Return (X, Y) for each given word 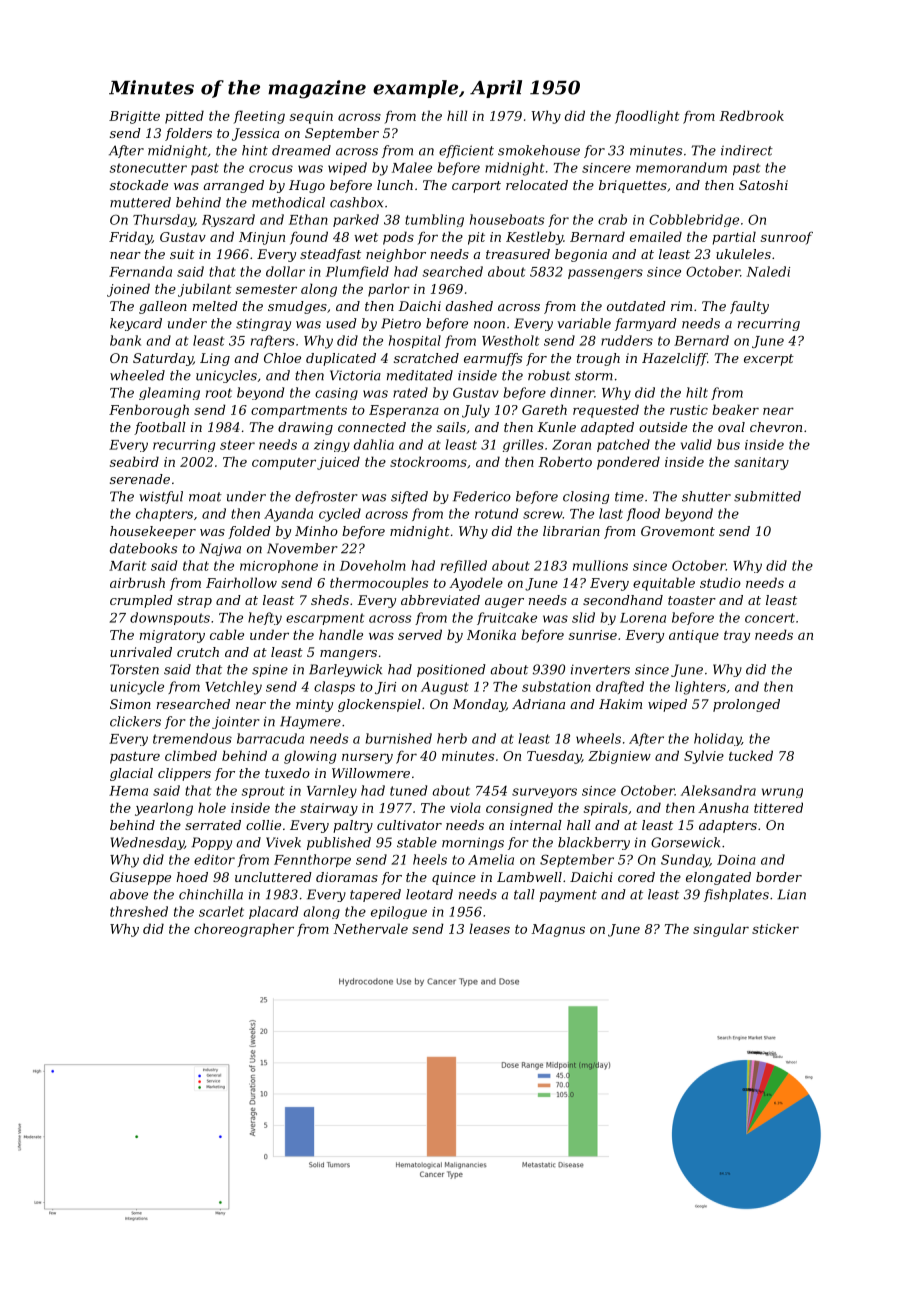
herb (452, 738)
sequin (311, 117)
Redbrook (751, 115)
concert (770, 618)
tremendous (192, 738)
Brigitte (134, 117)
